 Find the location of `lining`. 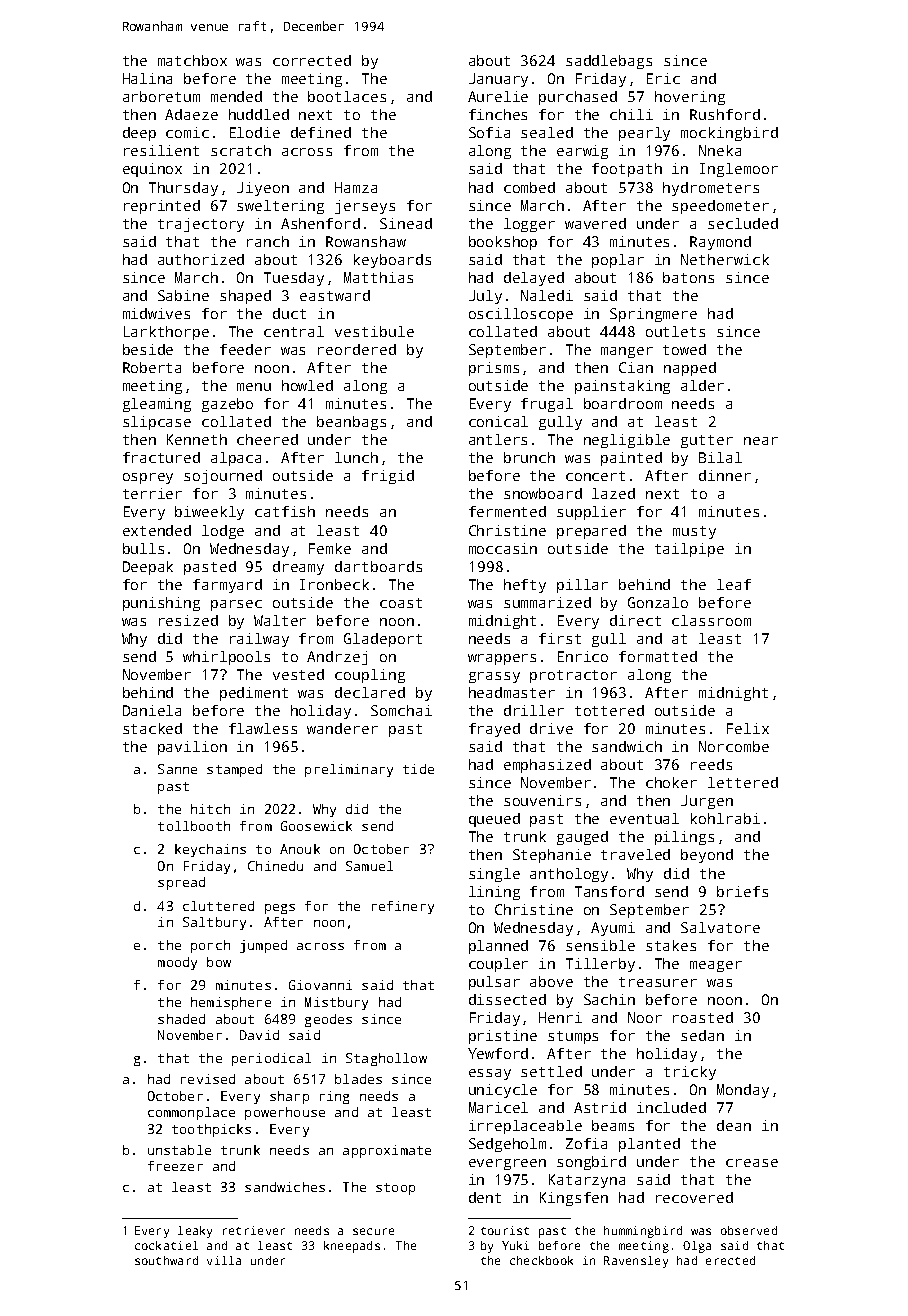

lining is located at coordinates (494, 893).
